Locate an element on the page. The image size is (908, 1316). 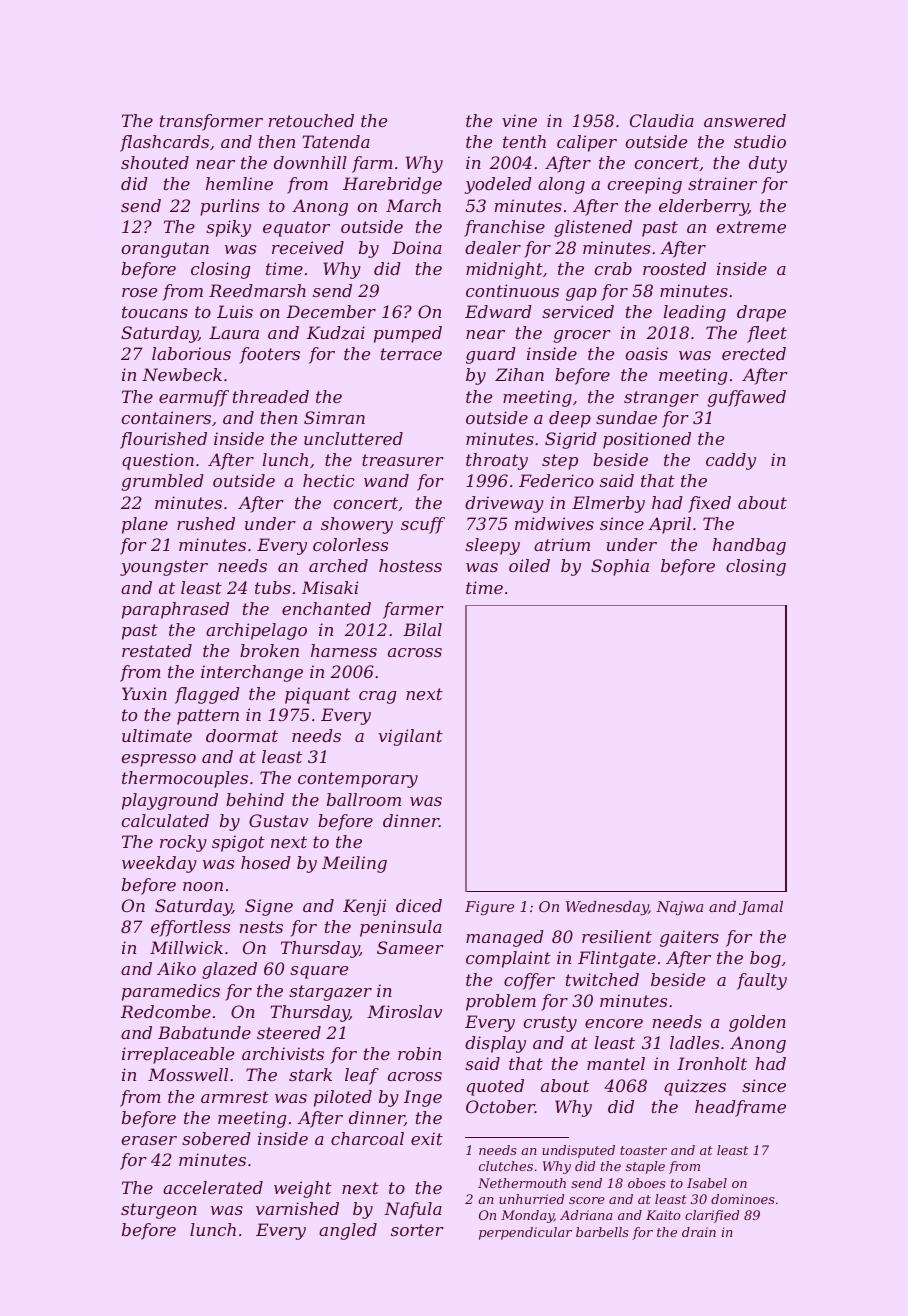
yodeled is located at coordinates (498, 185).
